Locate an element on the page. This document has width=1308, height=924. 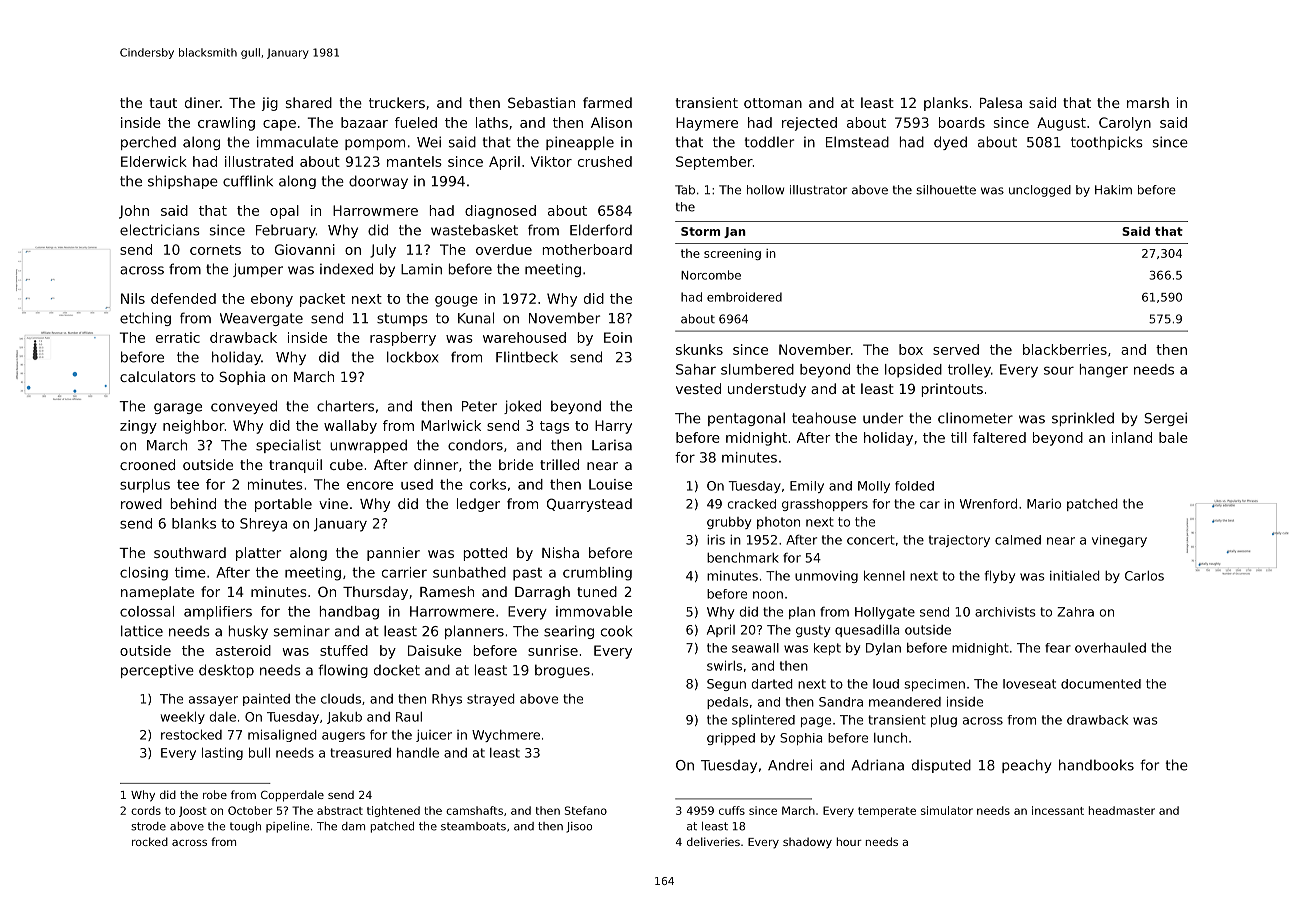
rocked is located at coordinates (150, 841).
